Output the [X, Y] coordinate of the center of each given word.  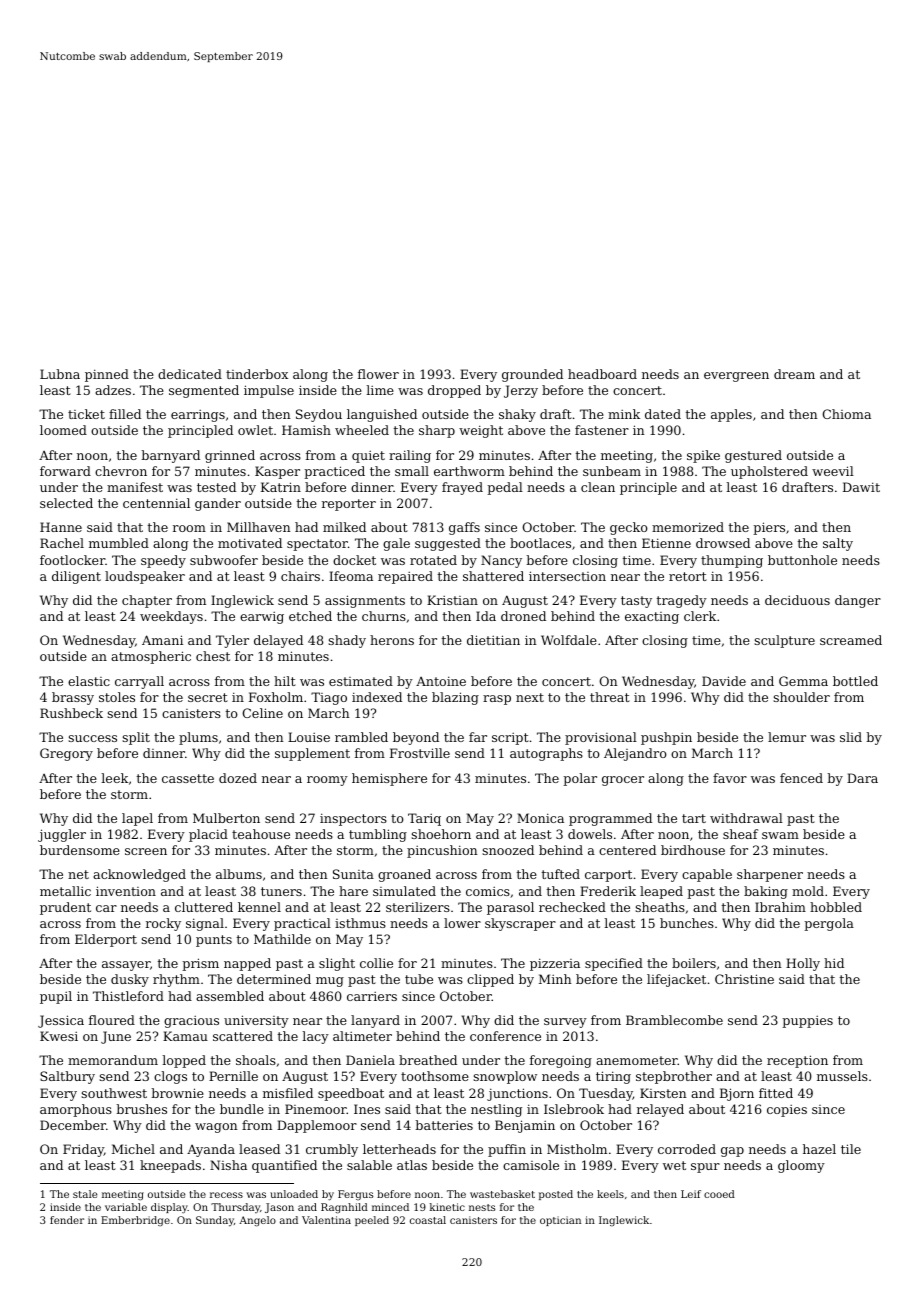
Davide [724, 681]
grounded [532, 375]
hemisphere [389, 779]
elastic [89, 681]
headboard [602, 374]
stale [85, 1194]
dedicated [190, 374]
